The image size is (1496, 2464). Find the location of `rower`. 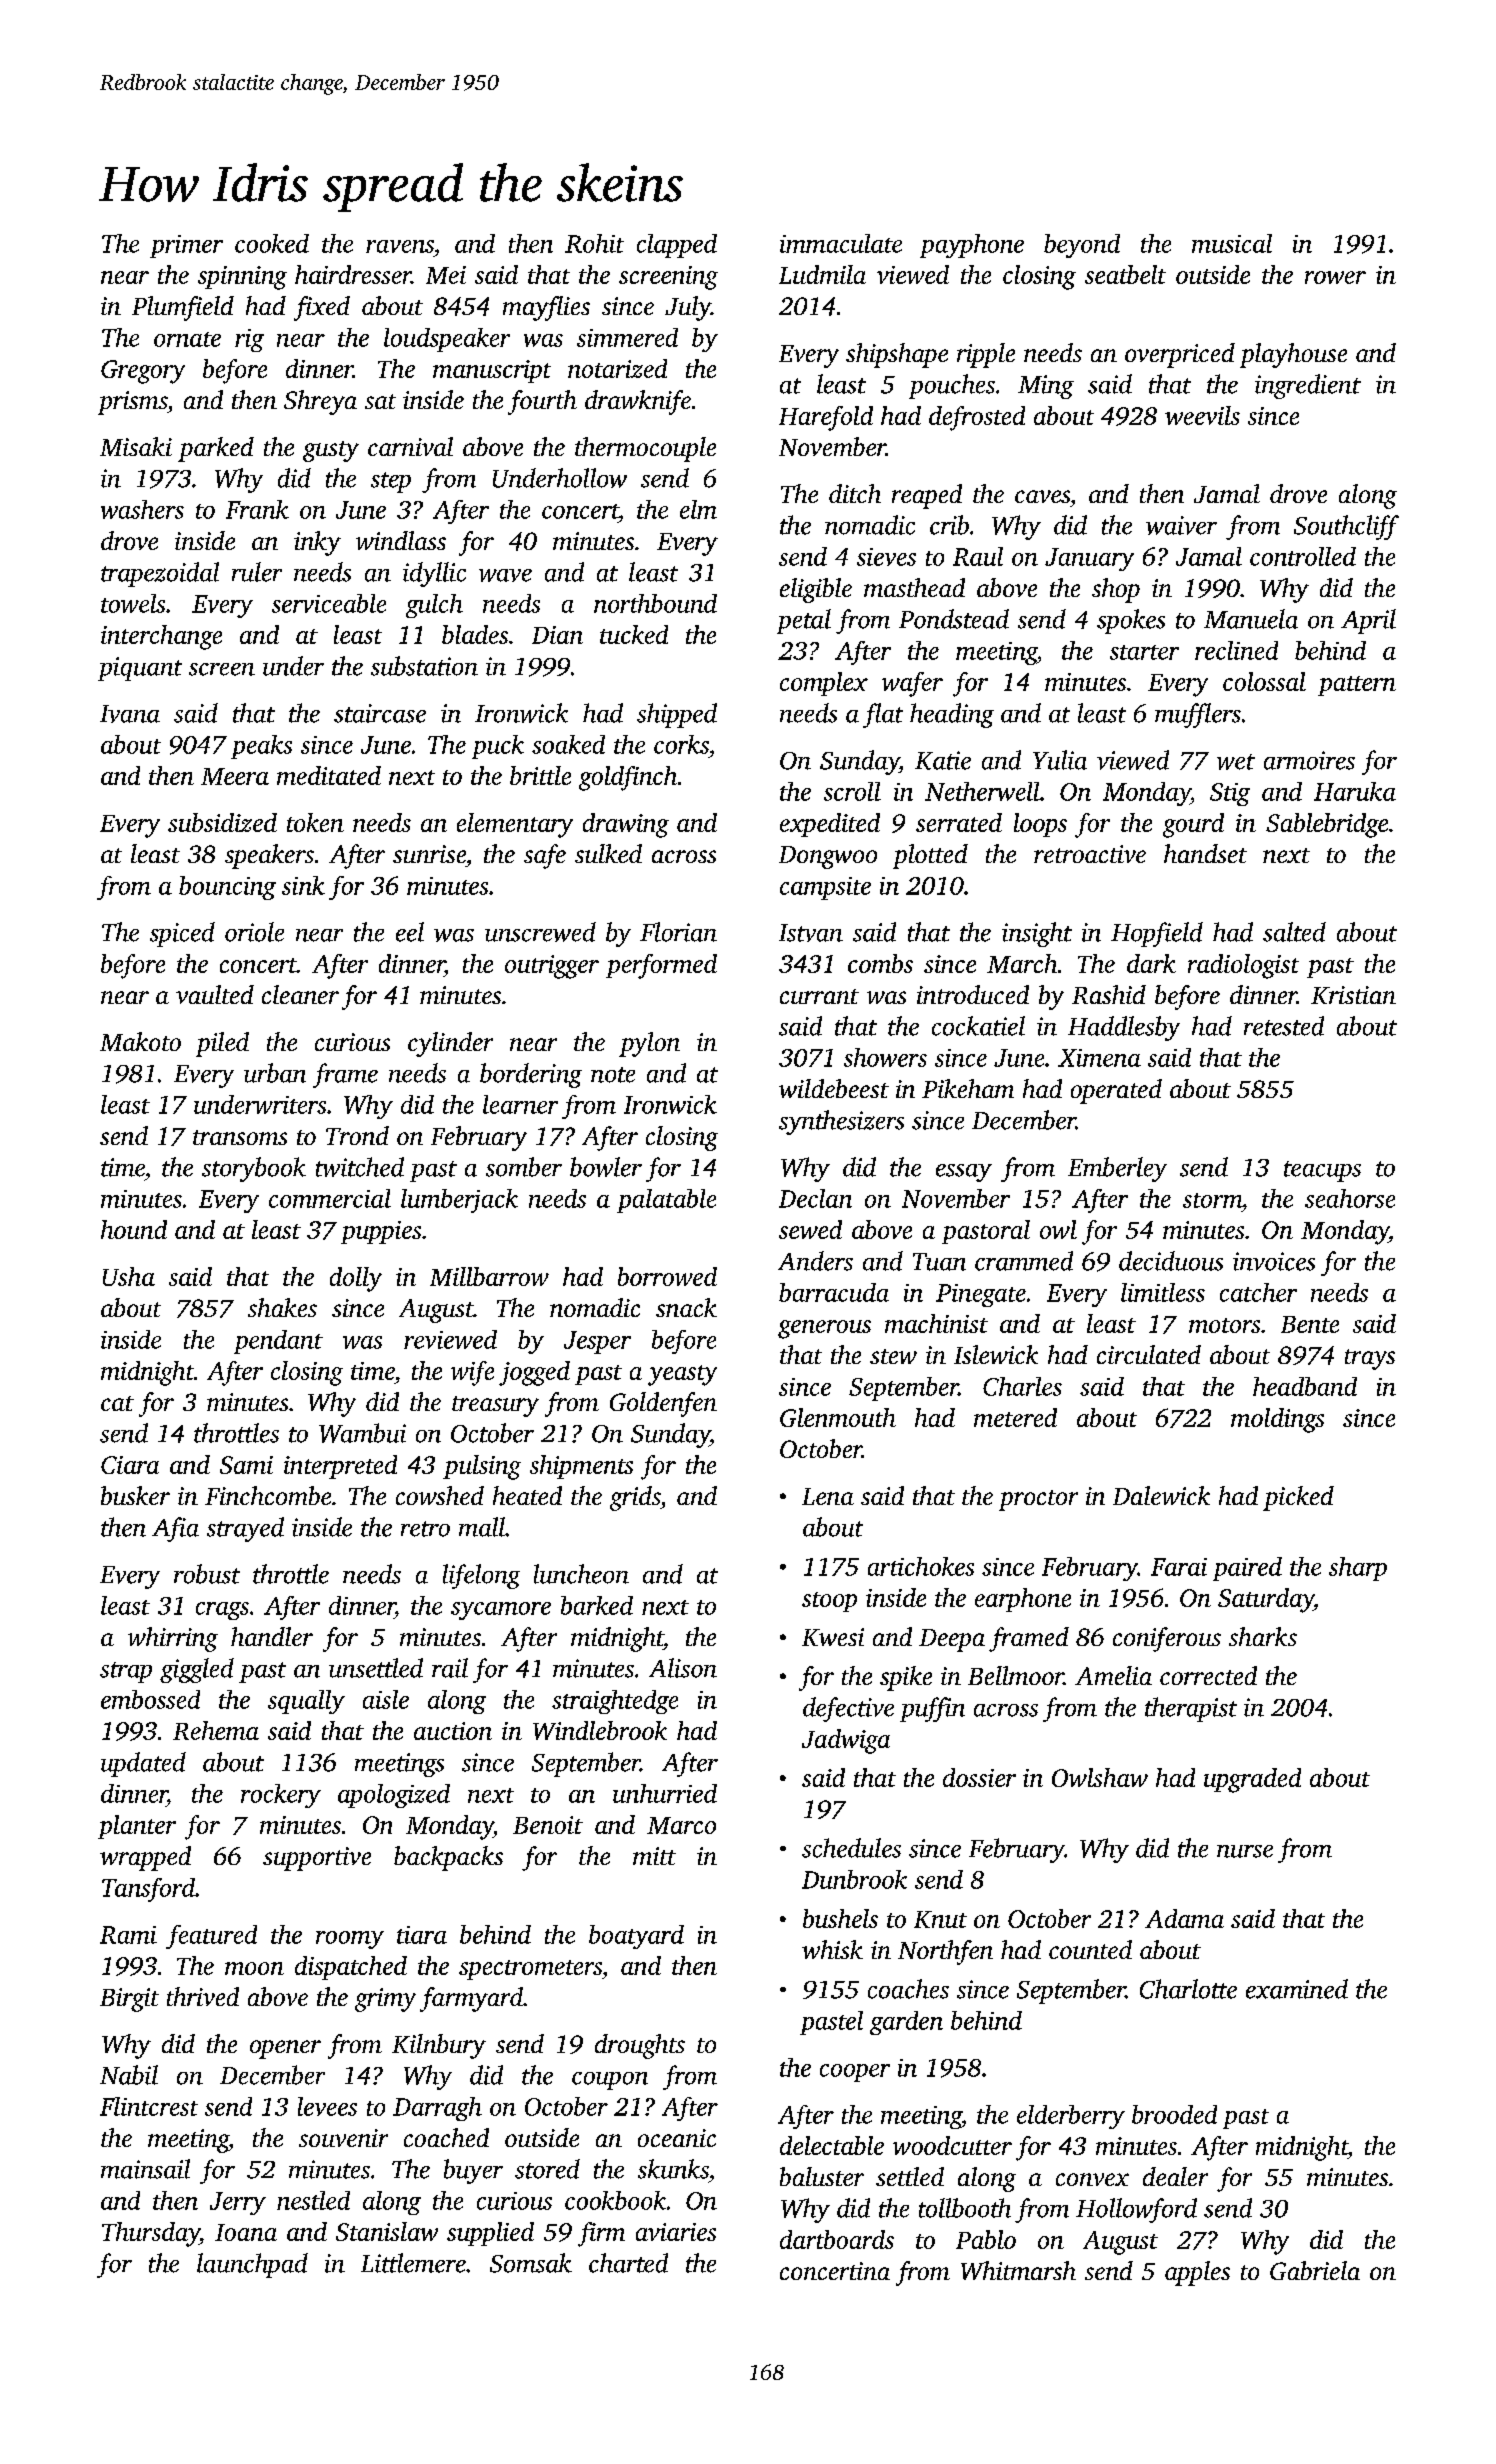

rower is located at coordinates (1335, 277).
